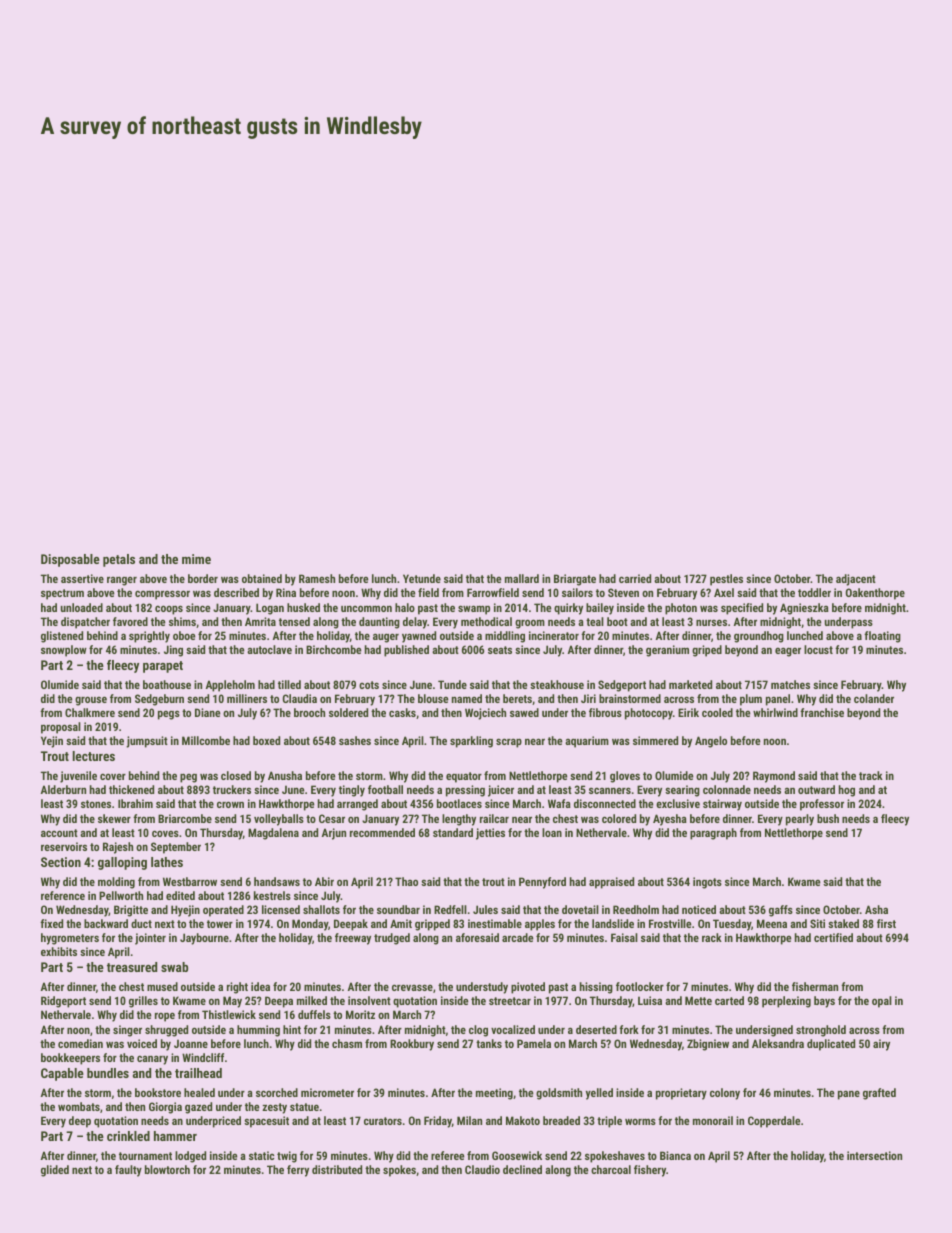  What do you see at coordinates (412, 987) in the screenshot?
I see `crevasse` at bounding box center [412, 987].
